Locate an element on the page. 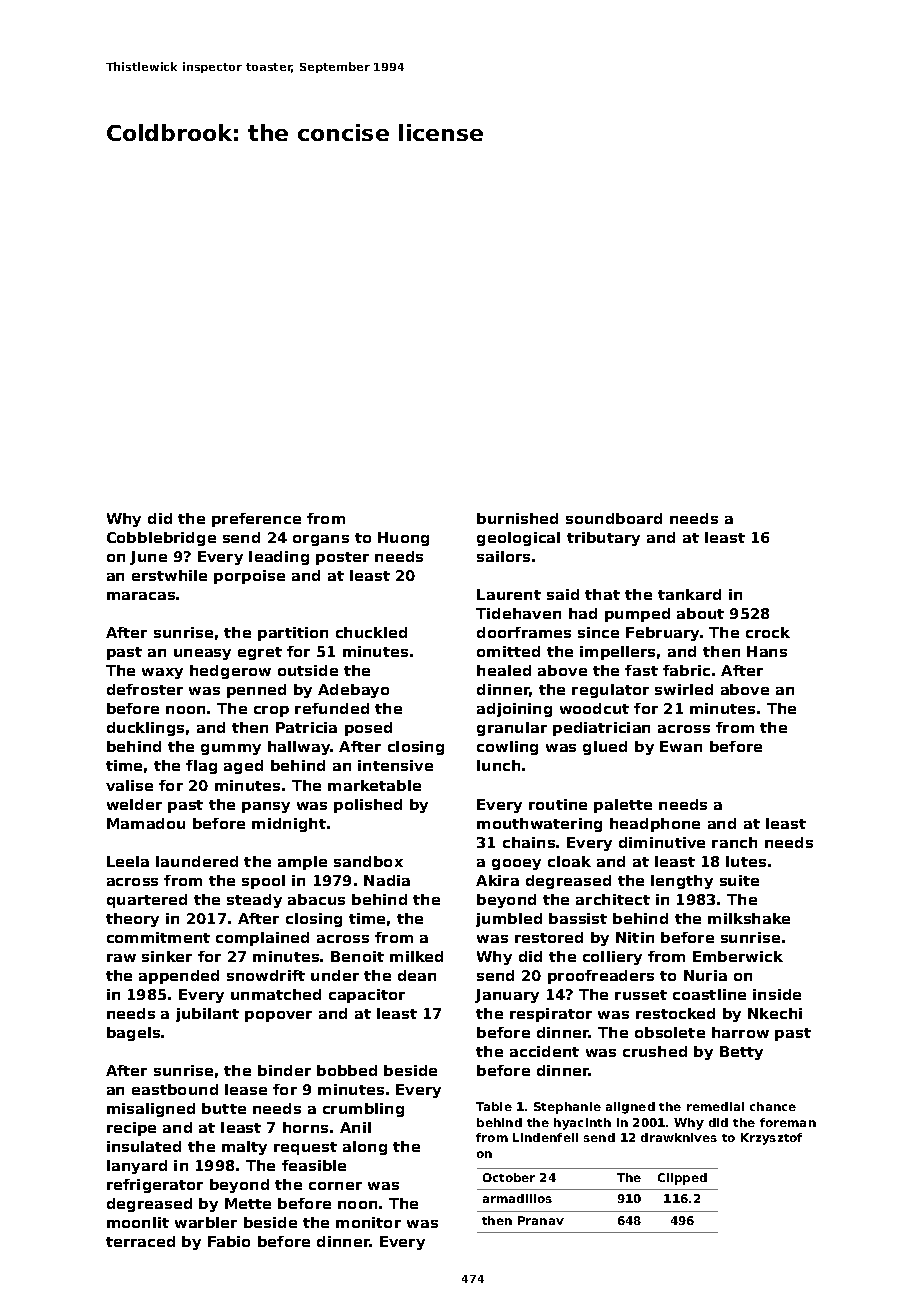 Image resolution: width=924 pixels, height=1308 pixels. bassist is located at coordinates (578, 918).
